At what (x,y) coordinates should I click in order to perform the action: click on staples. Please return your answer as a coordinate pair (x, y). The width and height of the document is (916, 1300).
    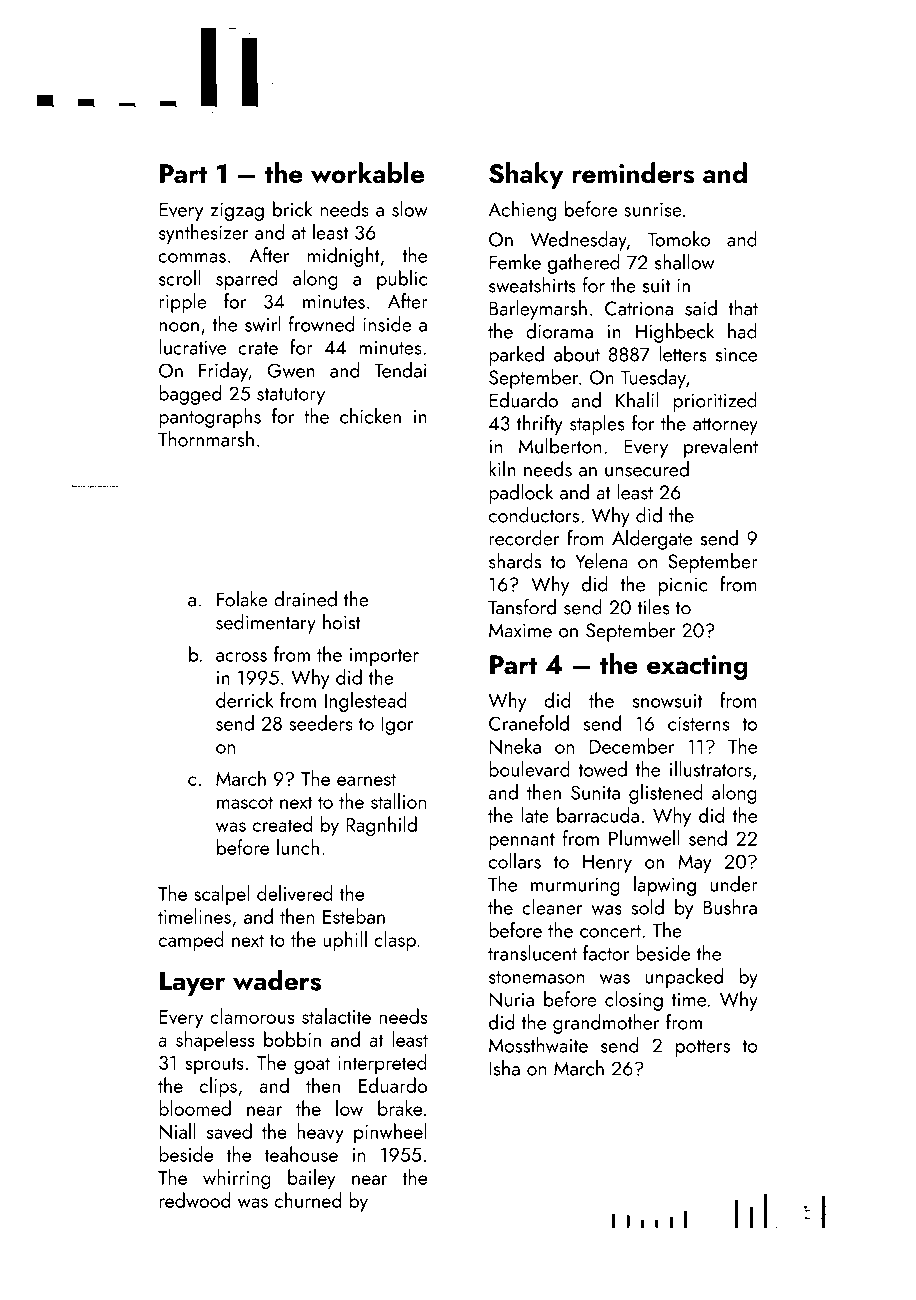
    Looking at the image, I should click on (597, 425).
